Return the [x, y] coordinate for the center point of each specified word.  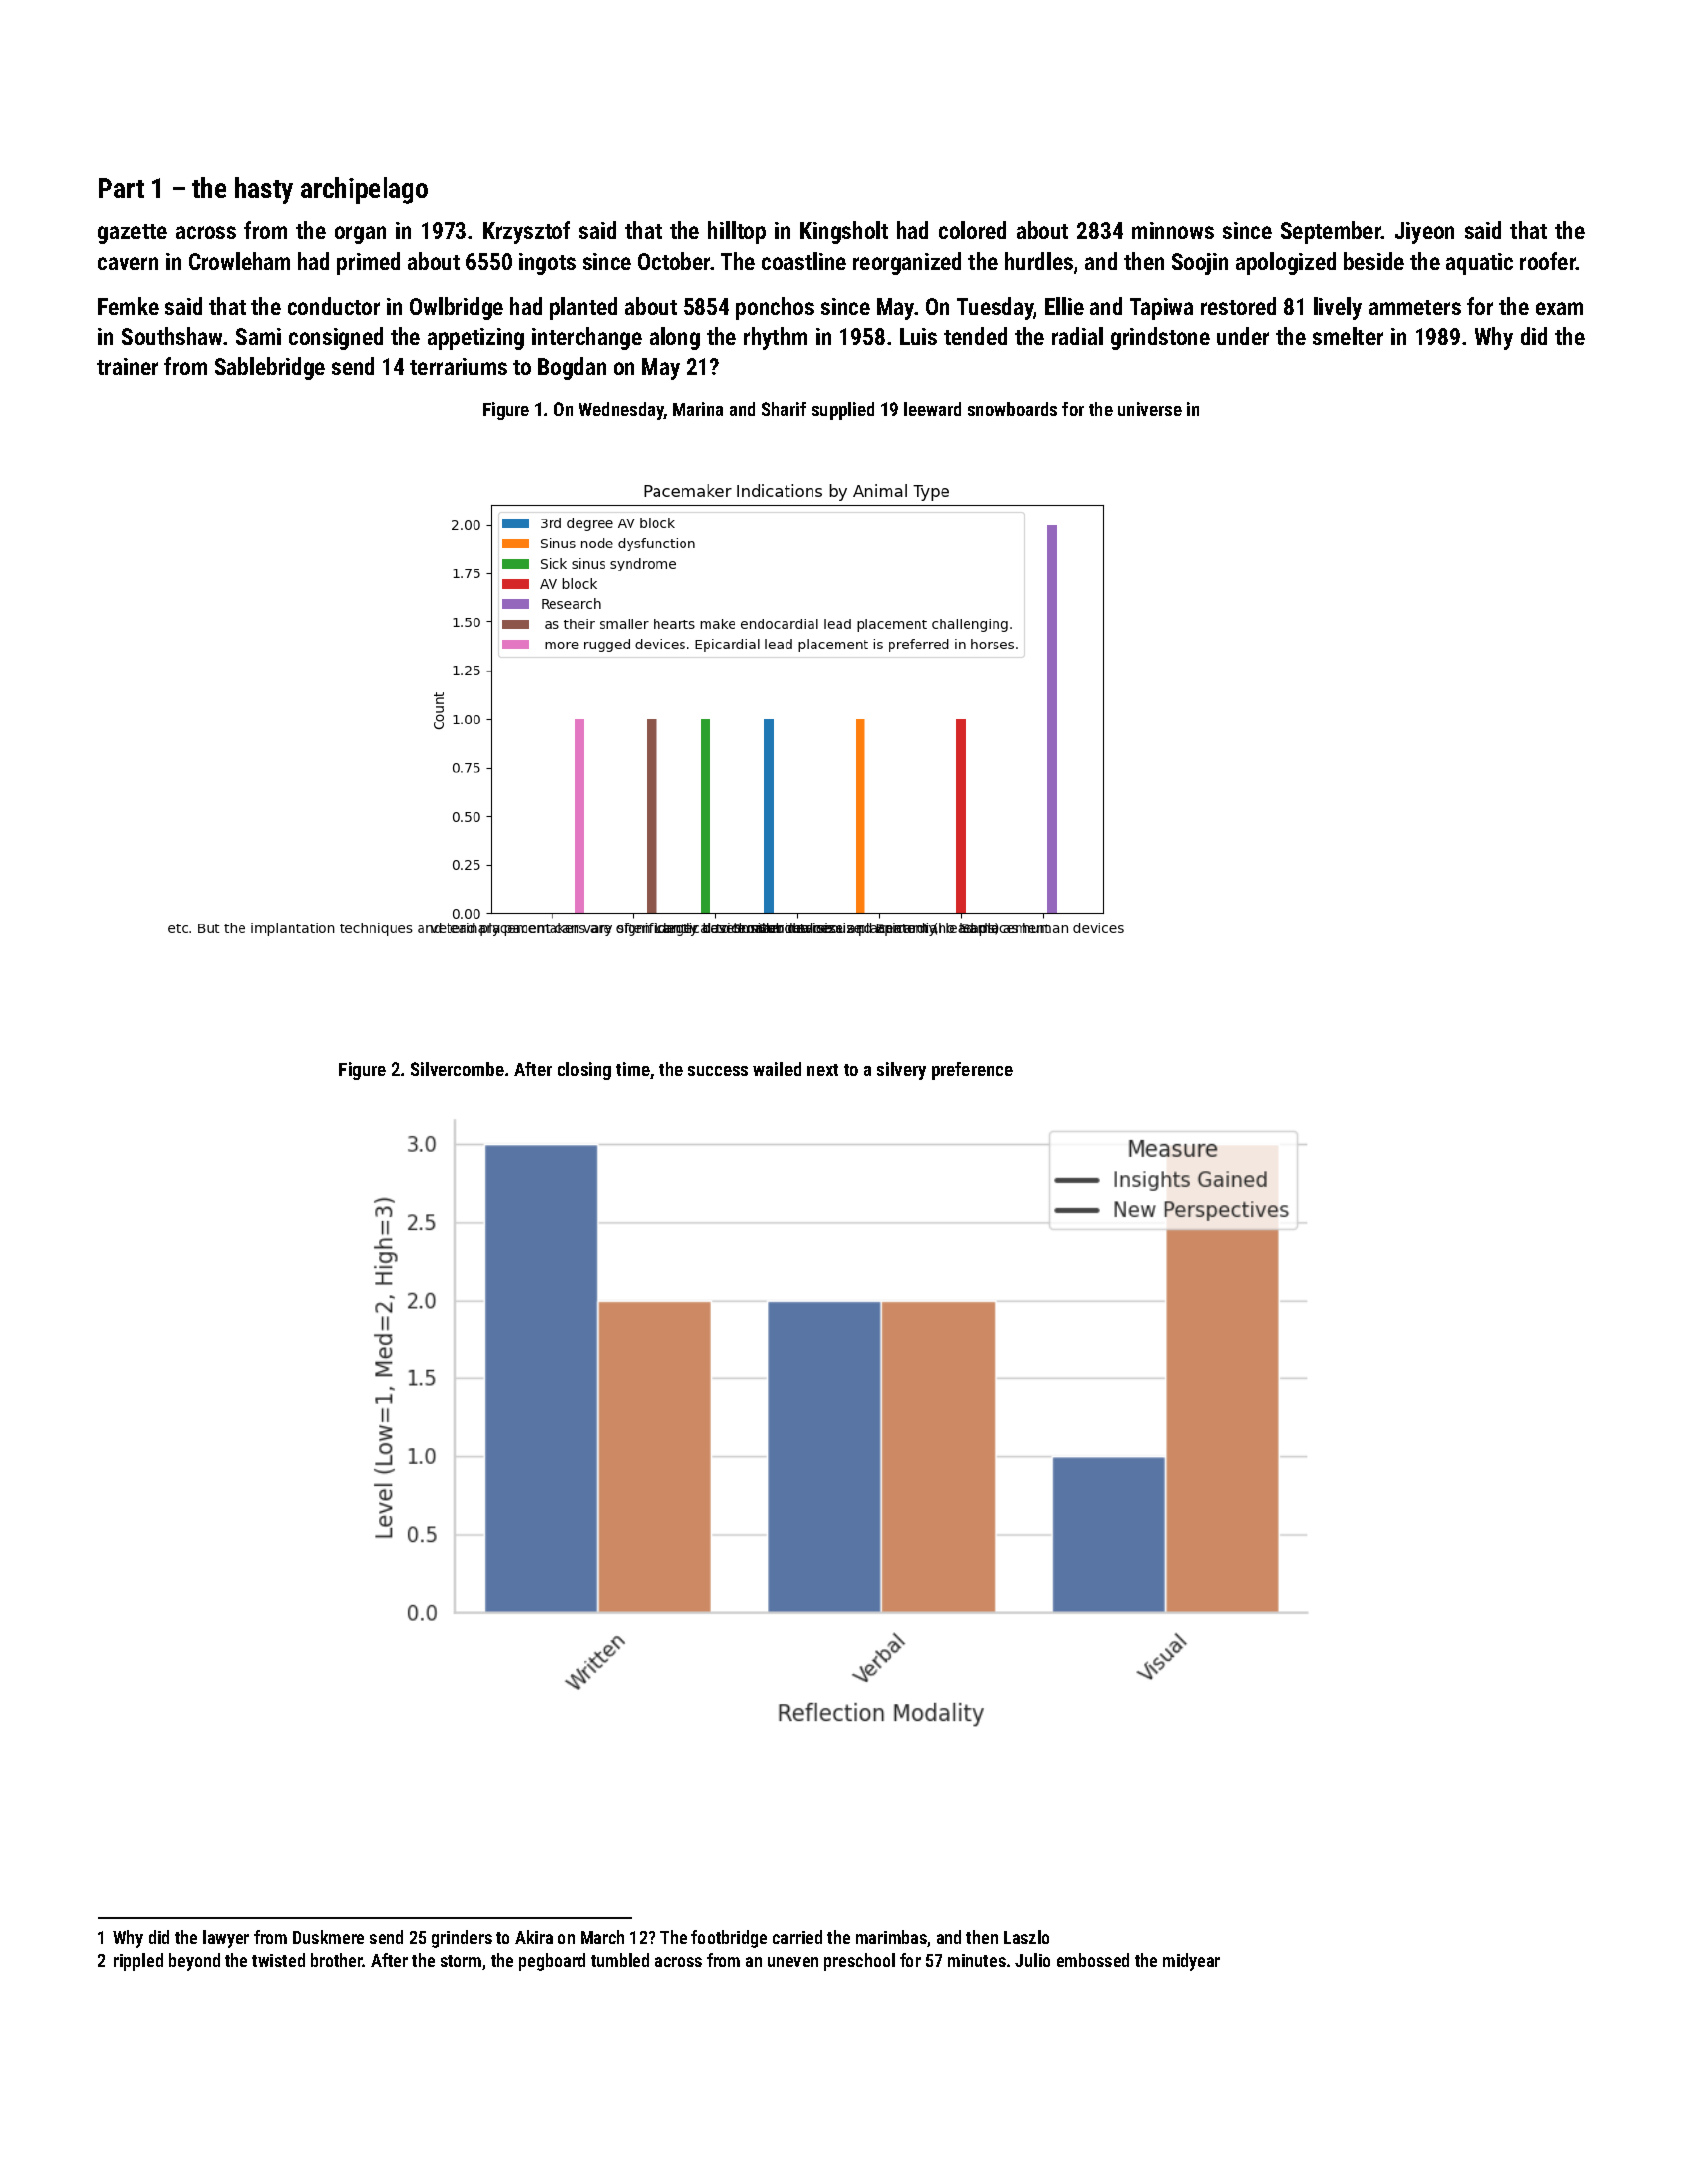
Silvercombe [457, 1069]
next [822, 1070]
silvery [901, 1071]
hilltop [737, 232]
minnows [1173, 230]
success [718, 1071]
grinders [462, 1939]
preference [972, 1071]
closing [584, 1071]
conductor [334, 306]
